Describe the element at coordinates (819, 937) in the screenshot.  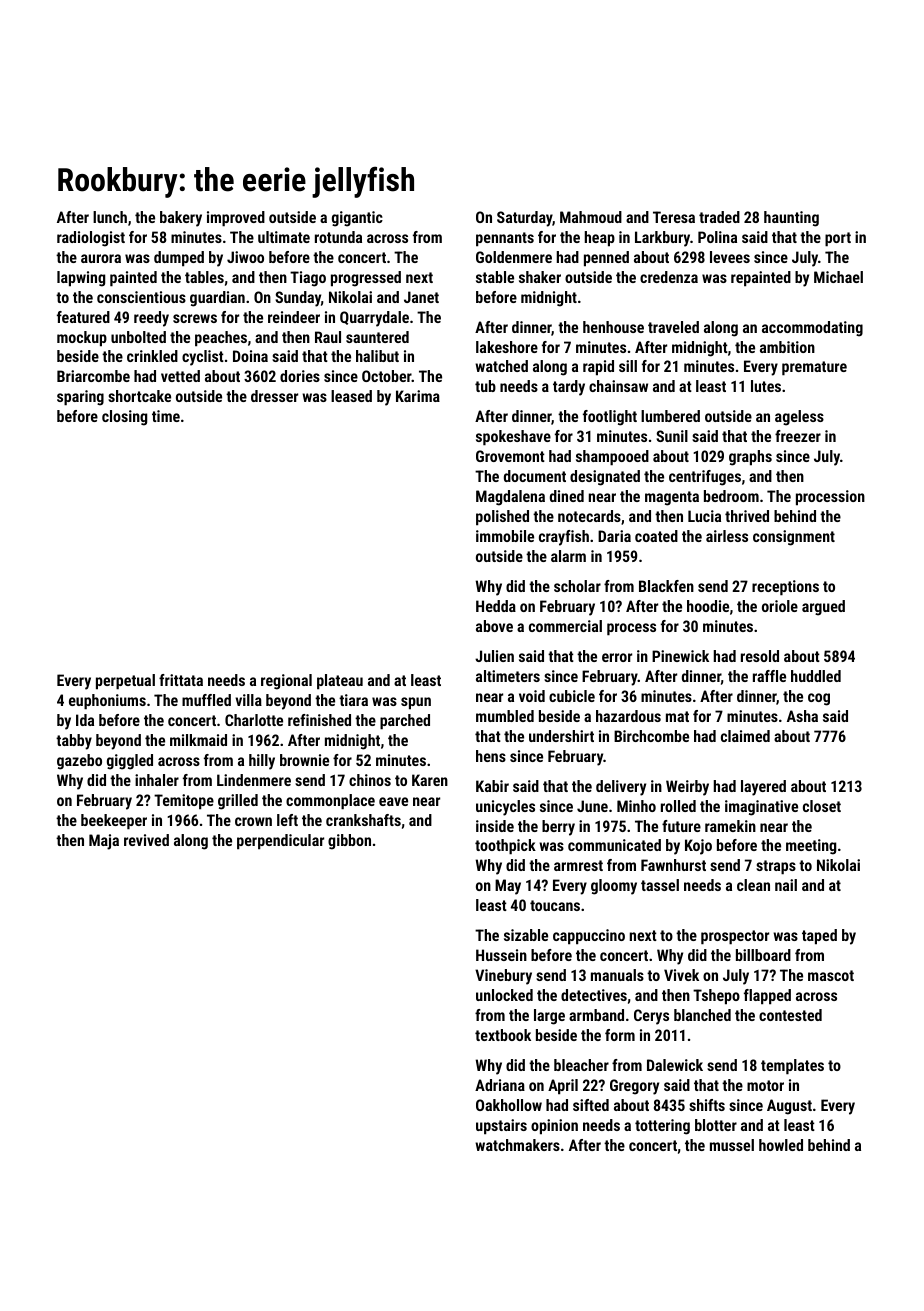
I see `taped` at that location.
